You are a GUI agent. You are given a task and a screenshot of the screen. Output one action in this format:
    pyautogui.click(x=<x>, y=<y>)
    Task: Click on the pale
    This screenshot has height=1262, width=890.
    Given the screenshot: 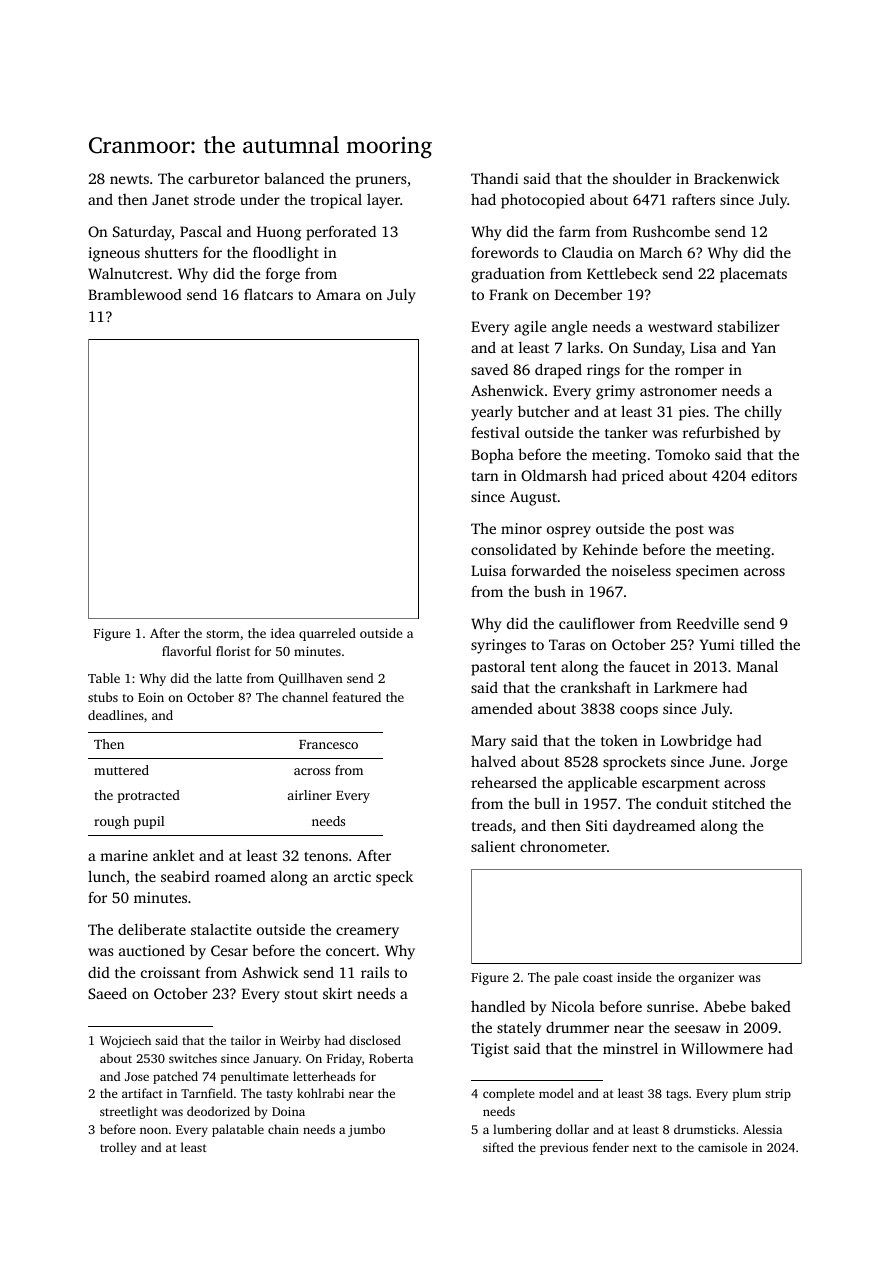 What is the action you would take?
    pyautogui.click(x=566, y=978)
